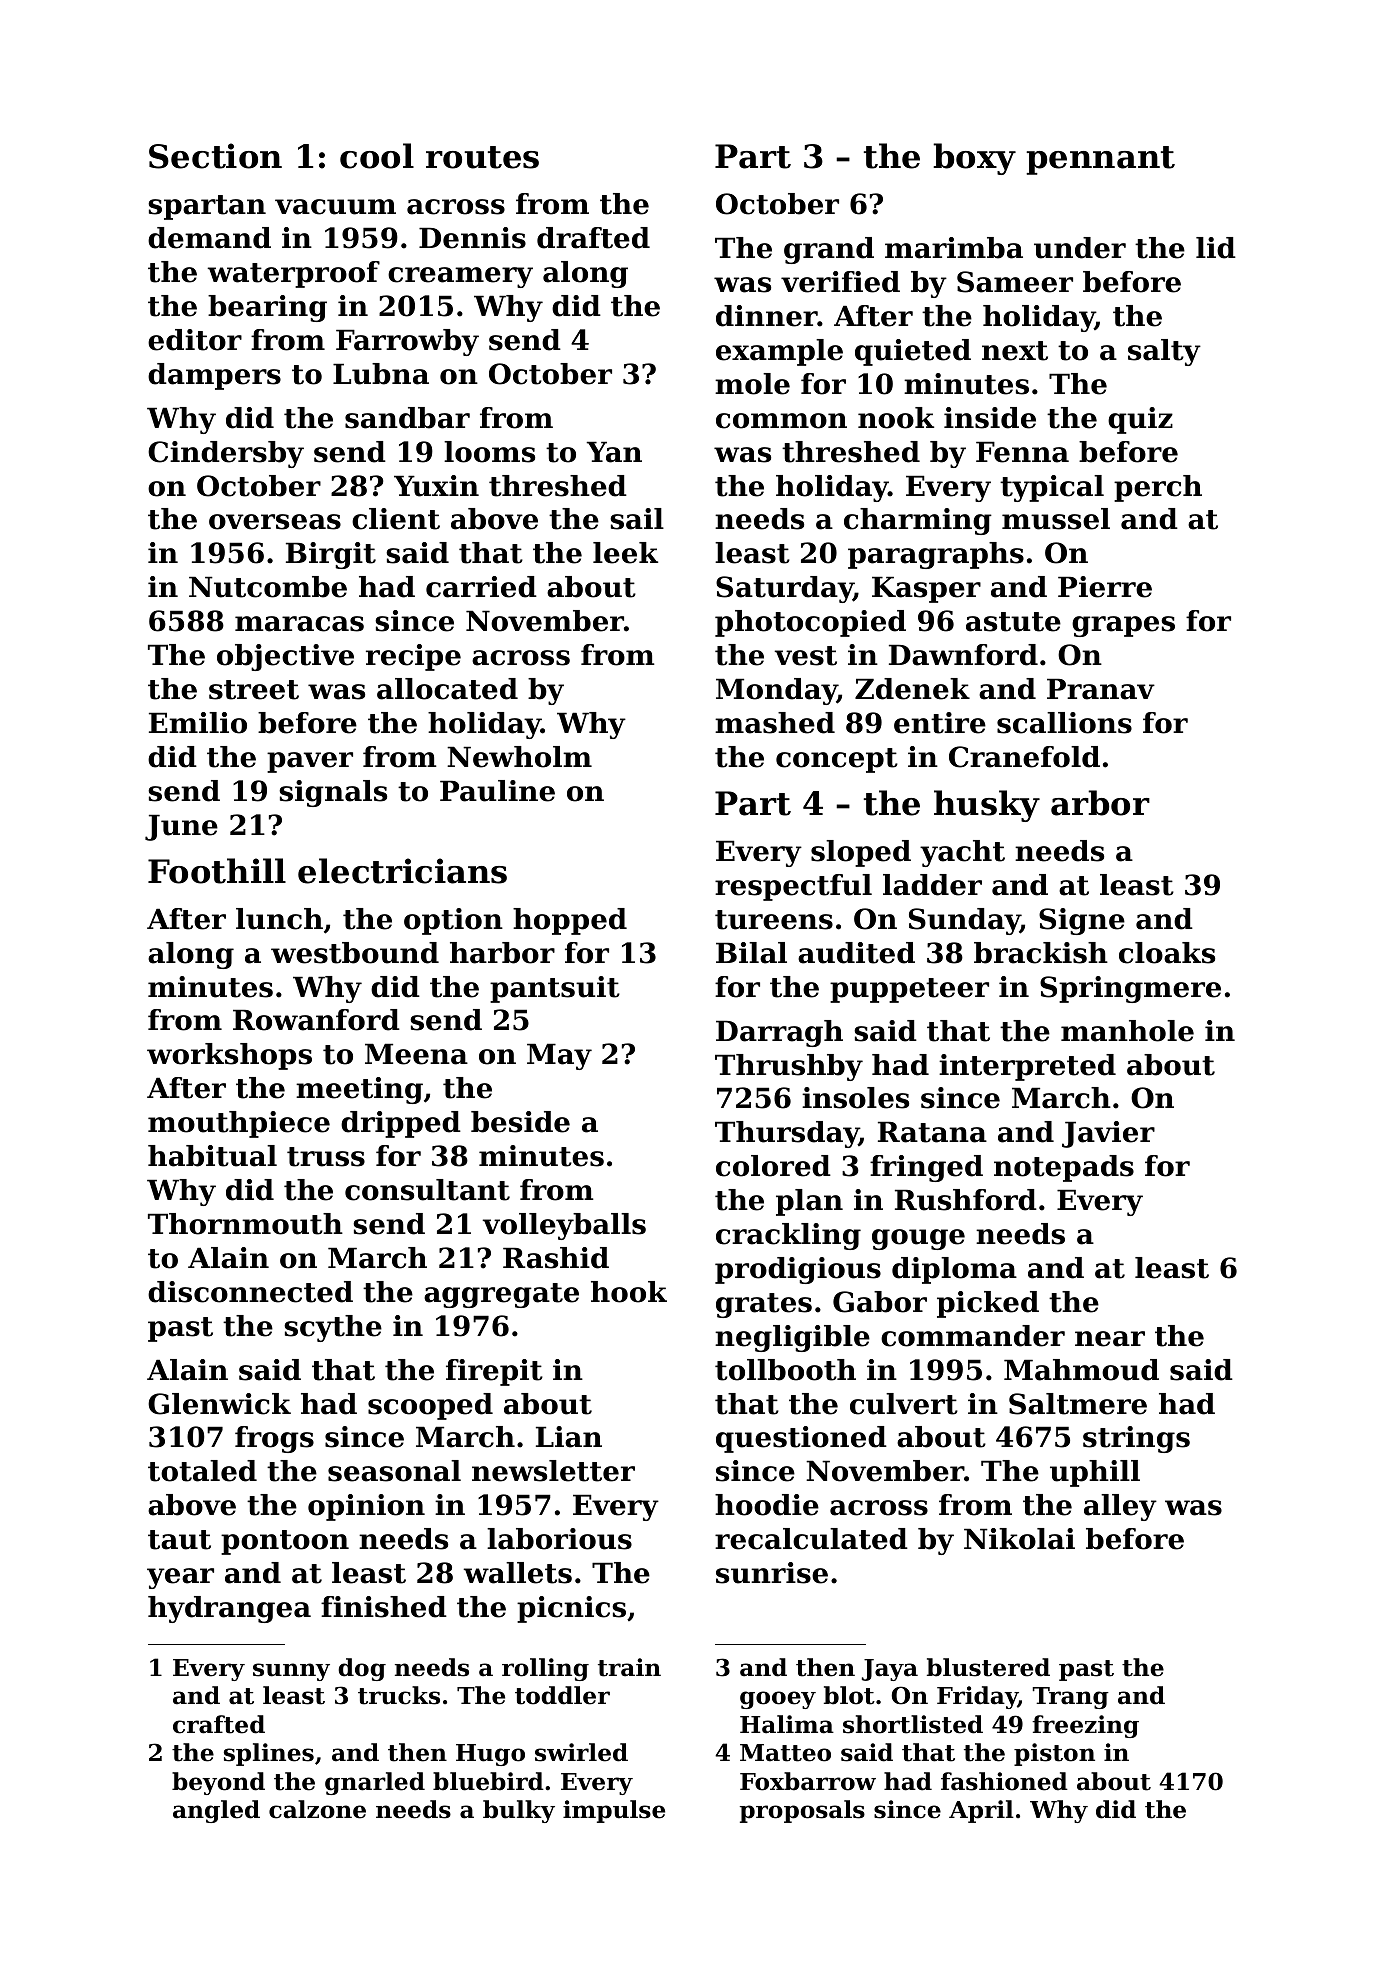 The height and width of the screenshot is (1969, 1386). Describe the element at coordinates (317, 1809) in the screenshot. I see `calzone` at that location.
